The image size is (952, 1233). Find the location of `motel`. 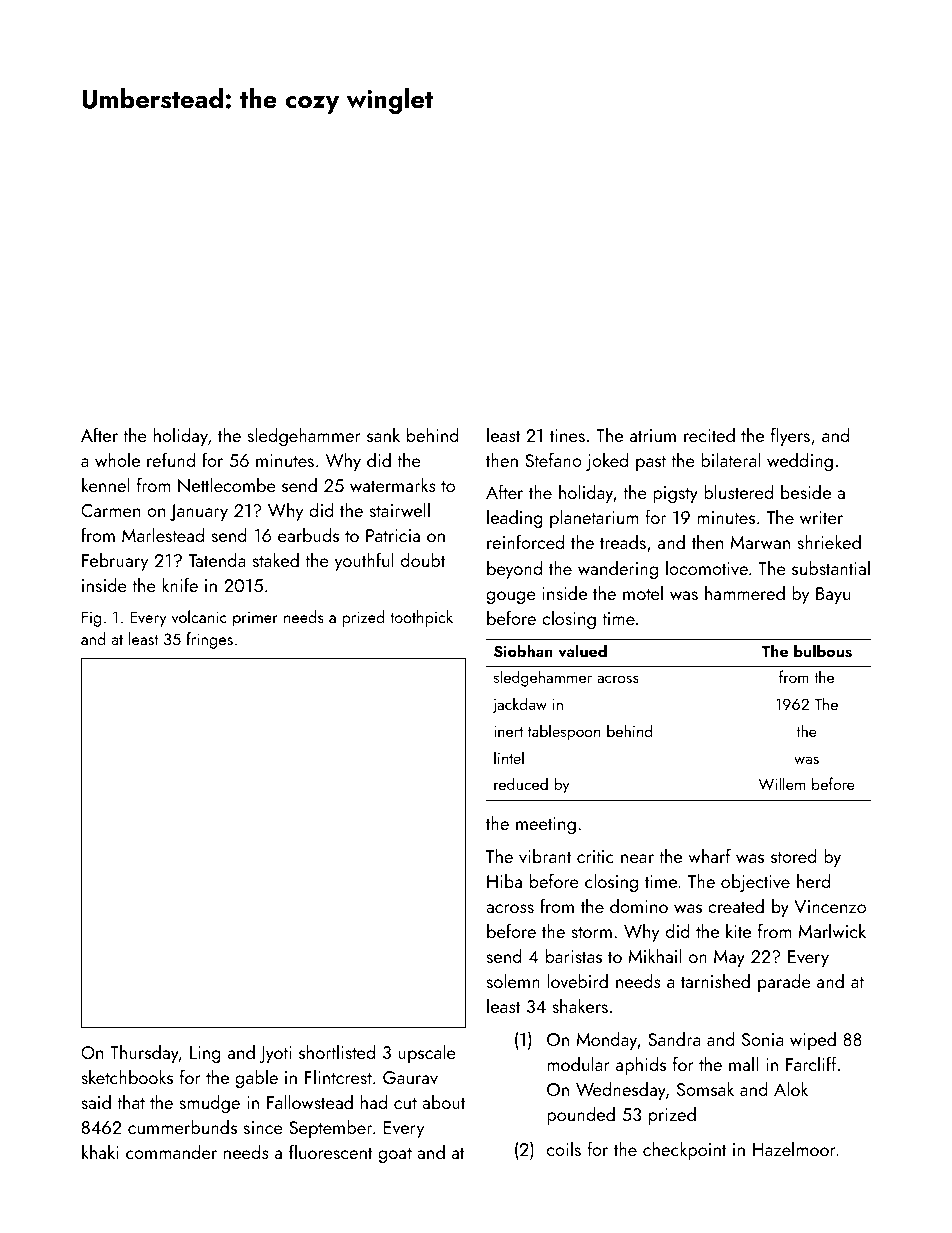

motel is located at coordinates (643, 593).
